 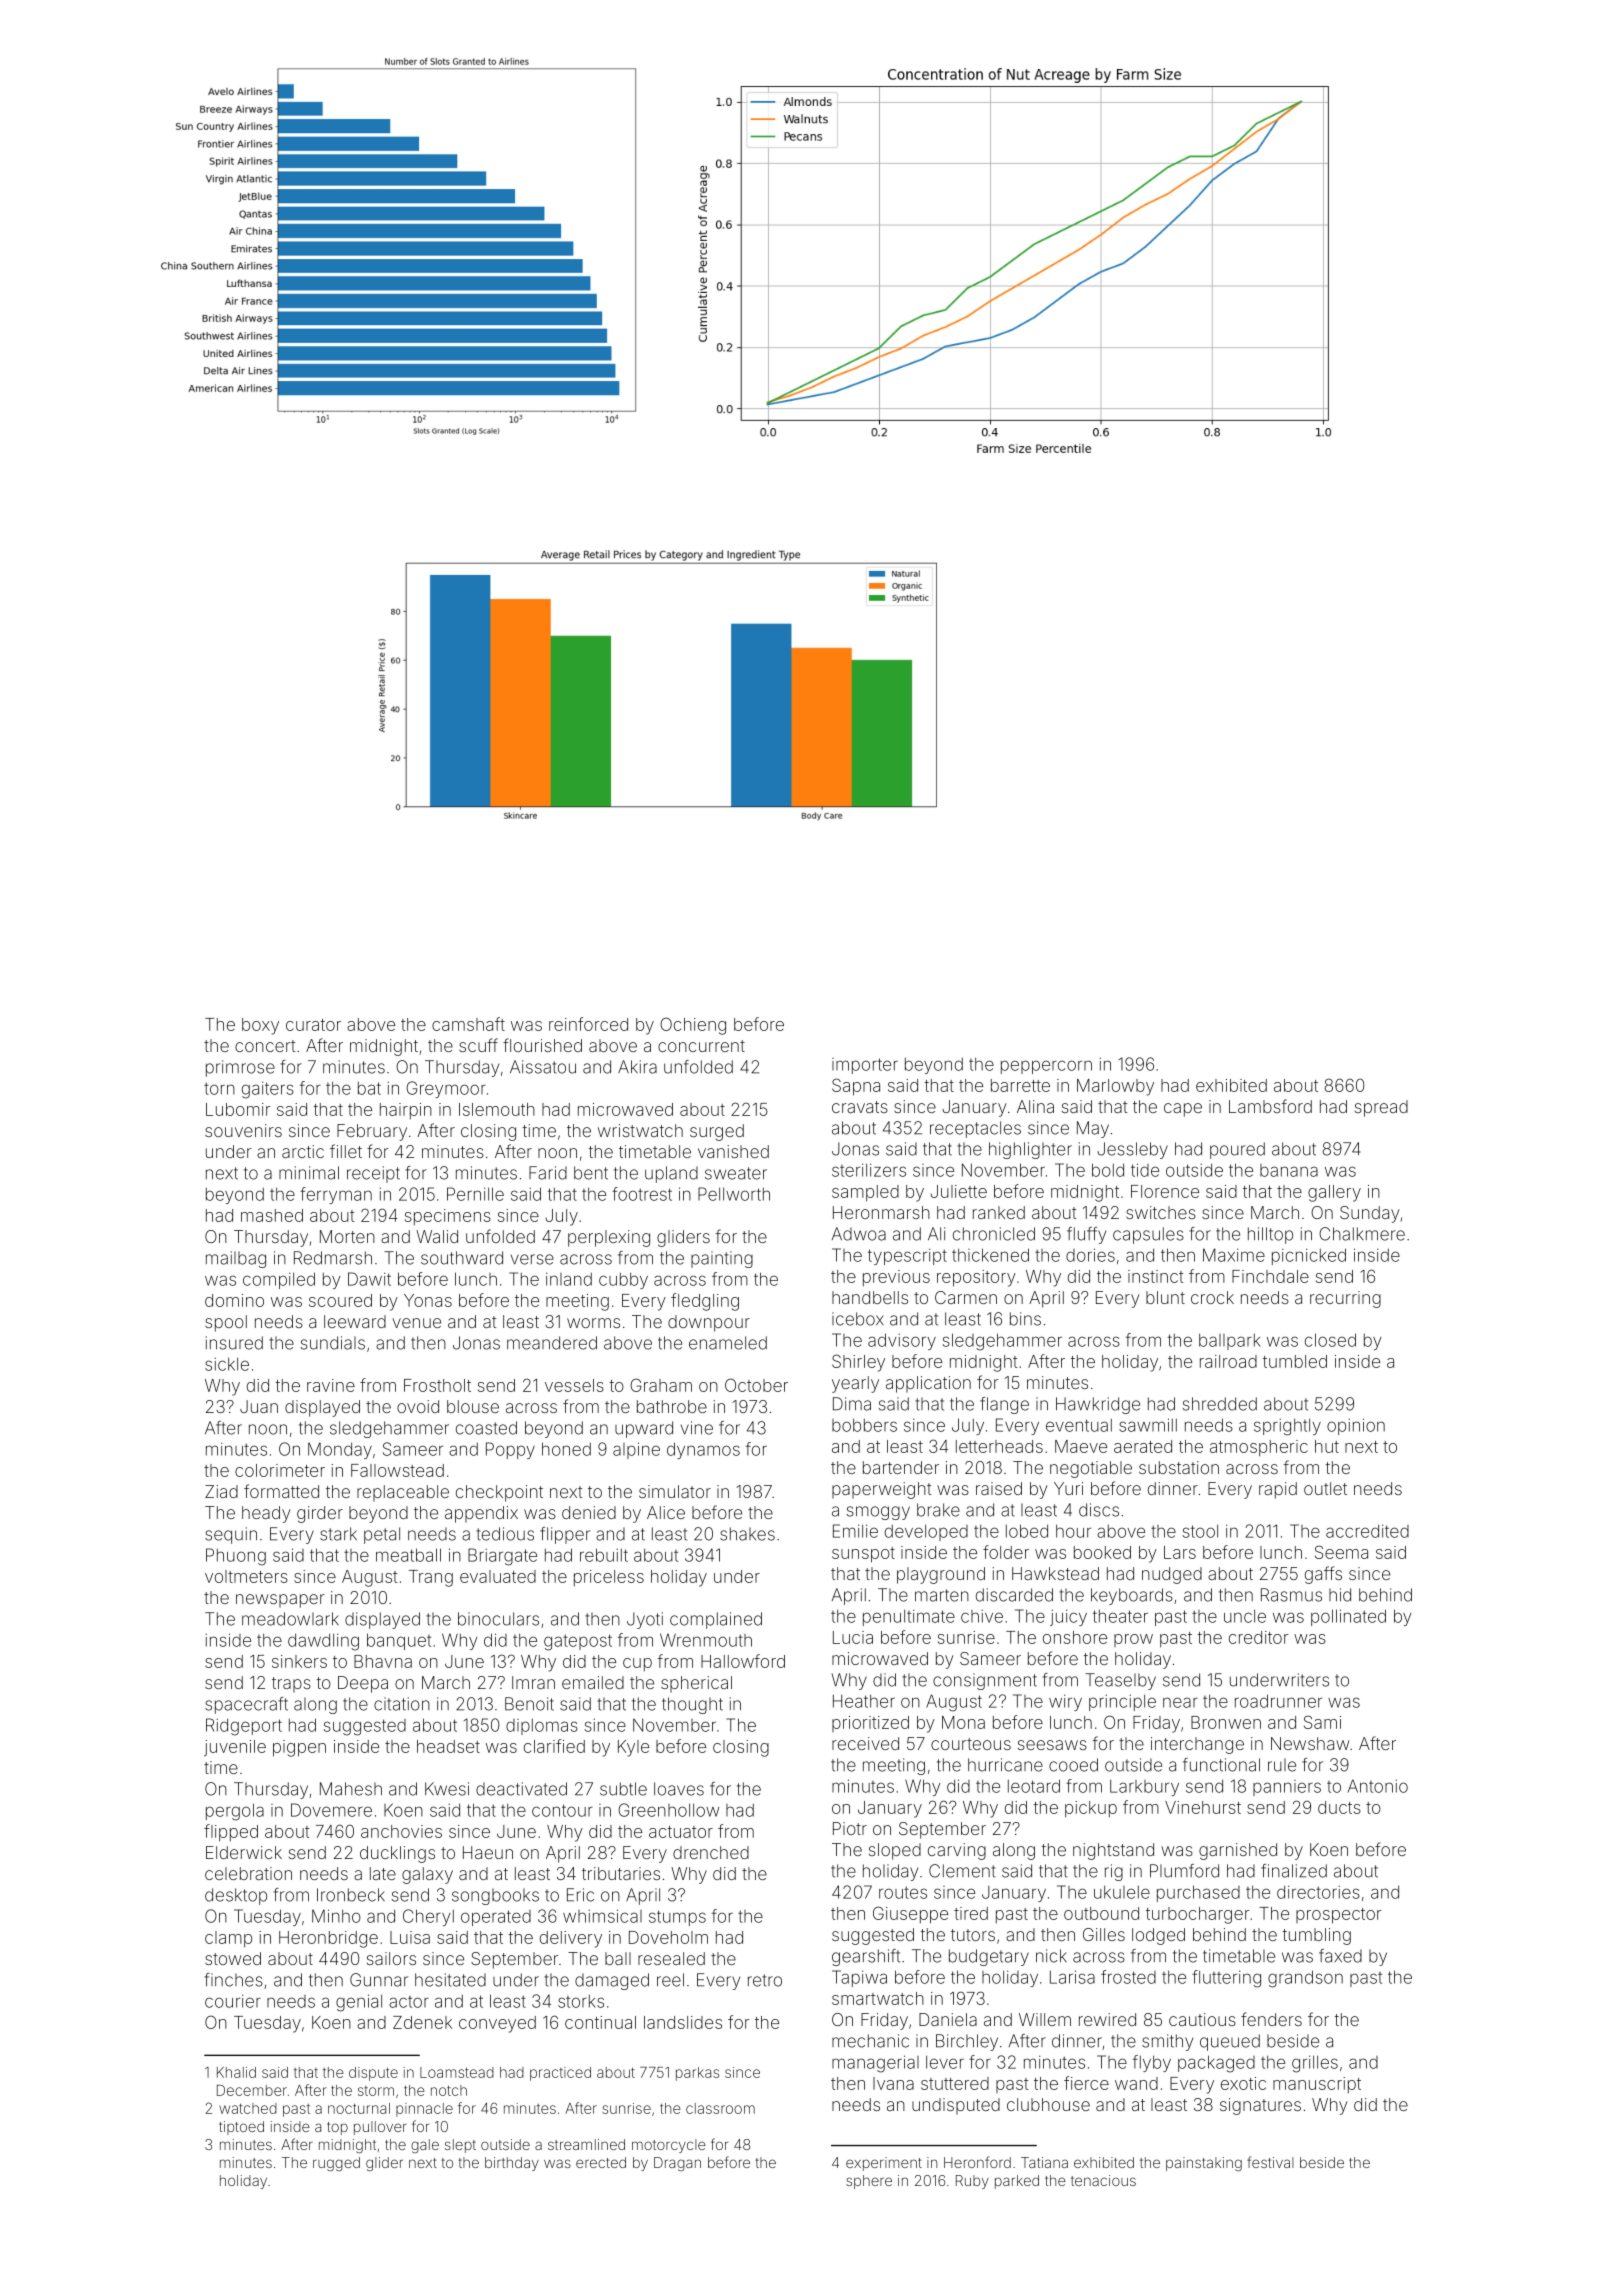 What do you see at coordinates (640, 1130) in the screenshot?
I see `wristwatch` at bounding box center [640, 1130].
